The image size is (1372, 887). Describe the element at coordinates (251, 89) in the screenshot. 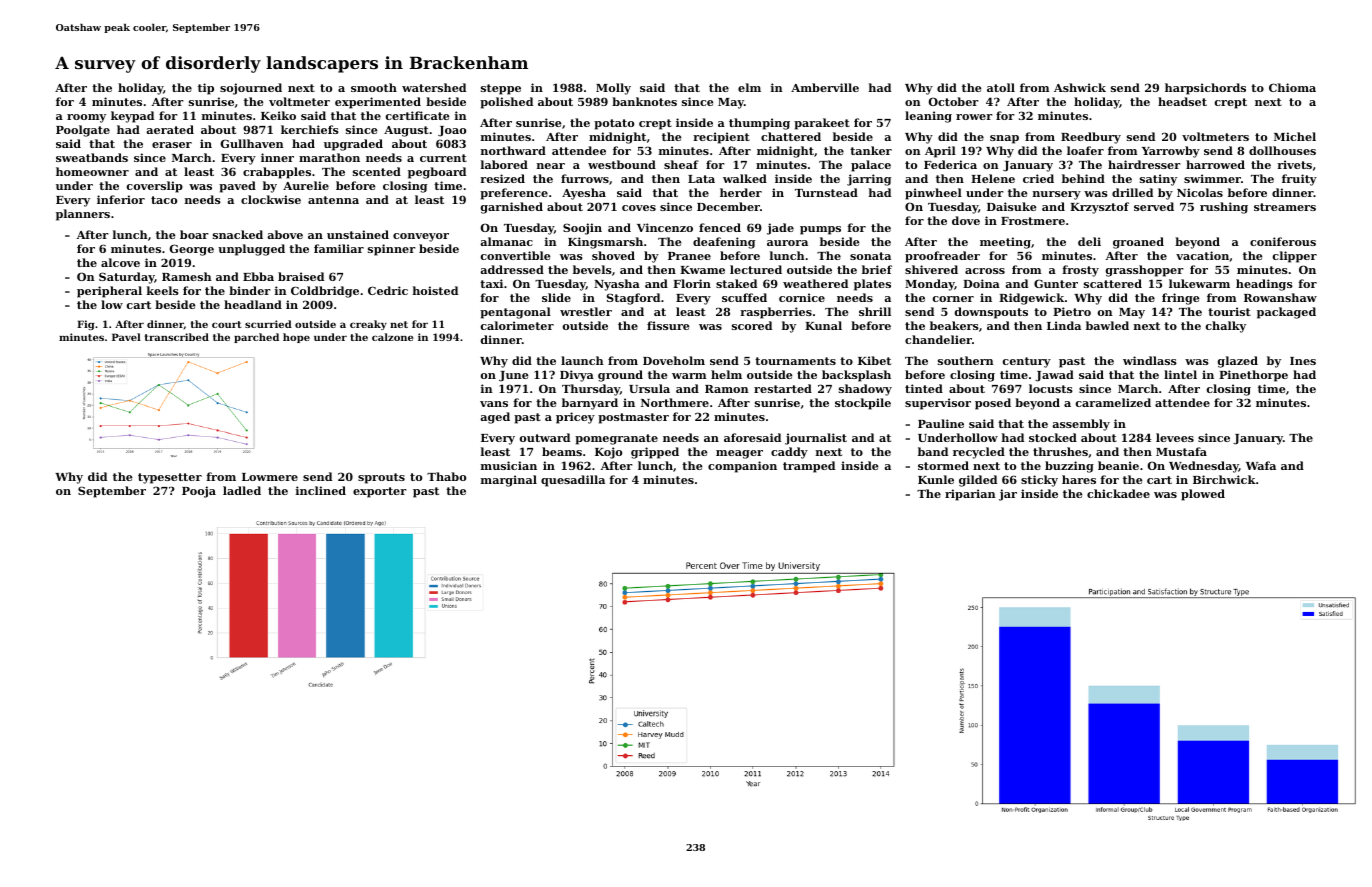

I see `sojourned` at that location.
